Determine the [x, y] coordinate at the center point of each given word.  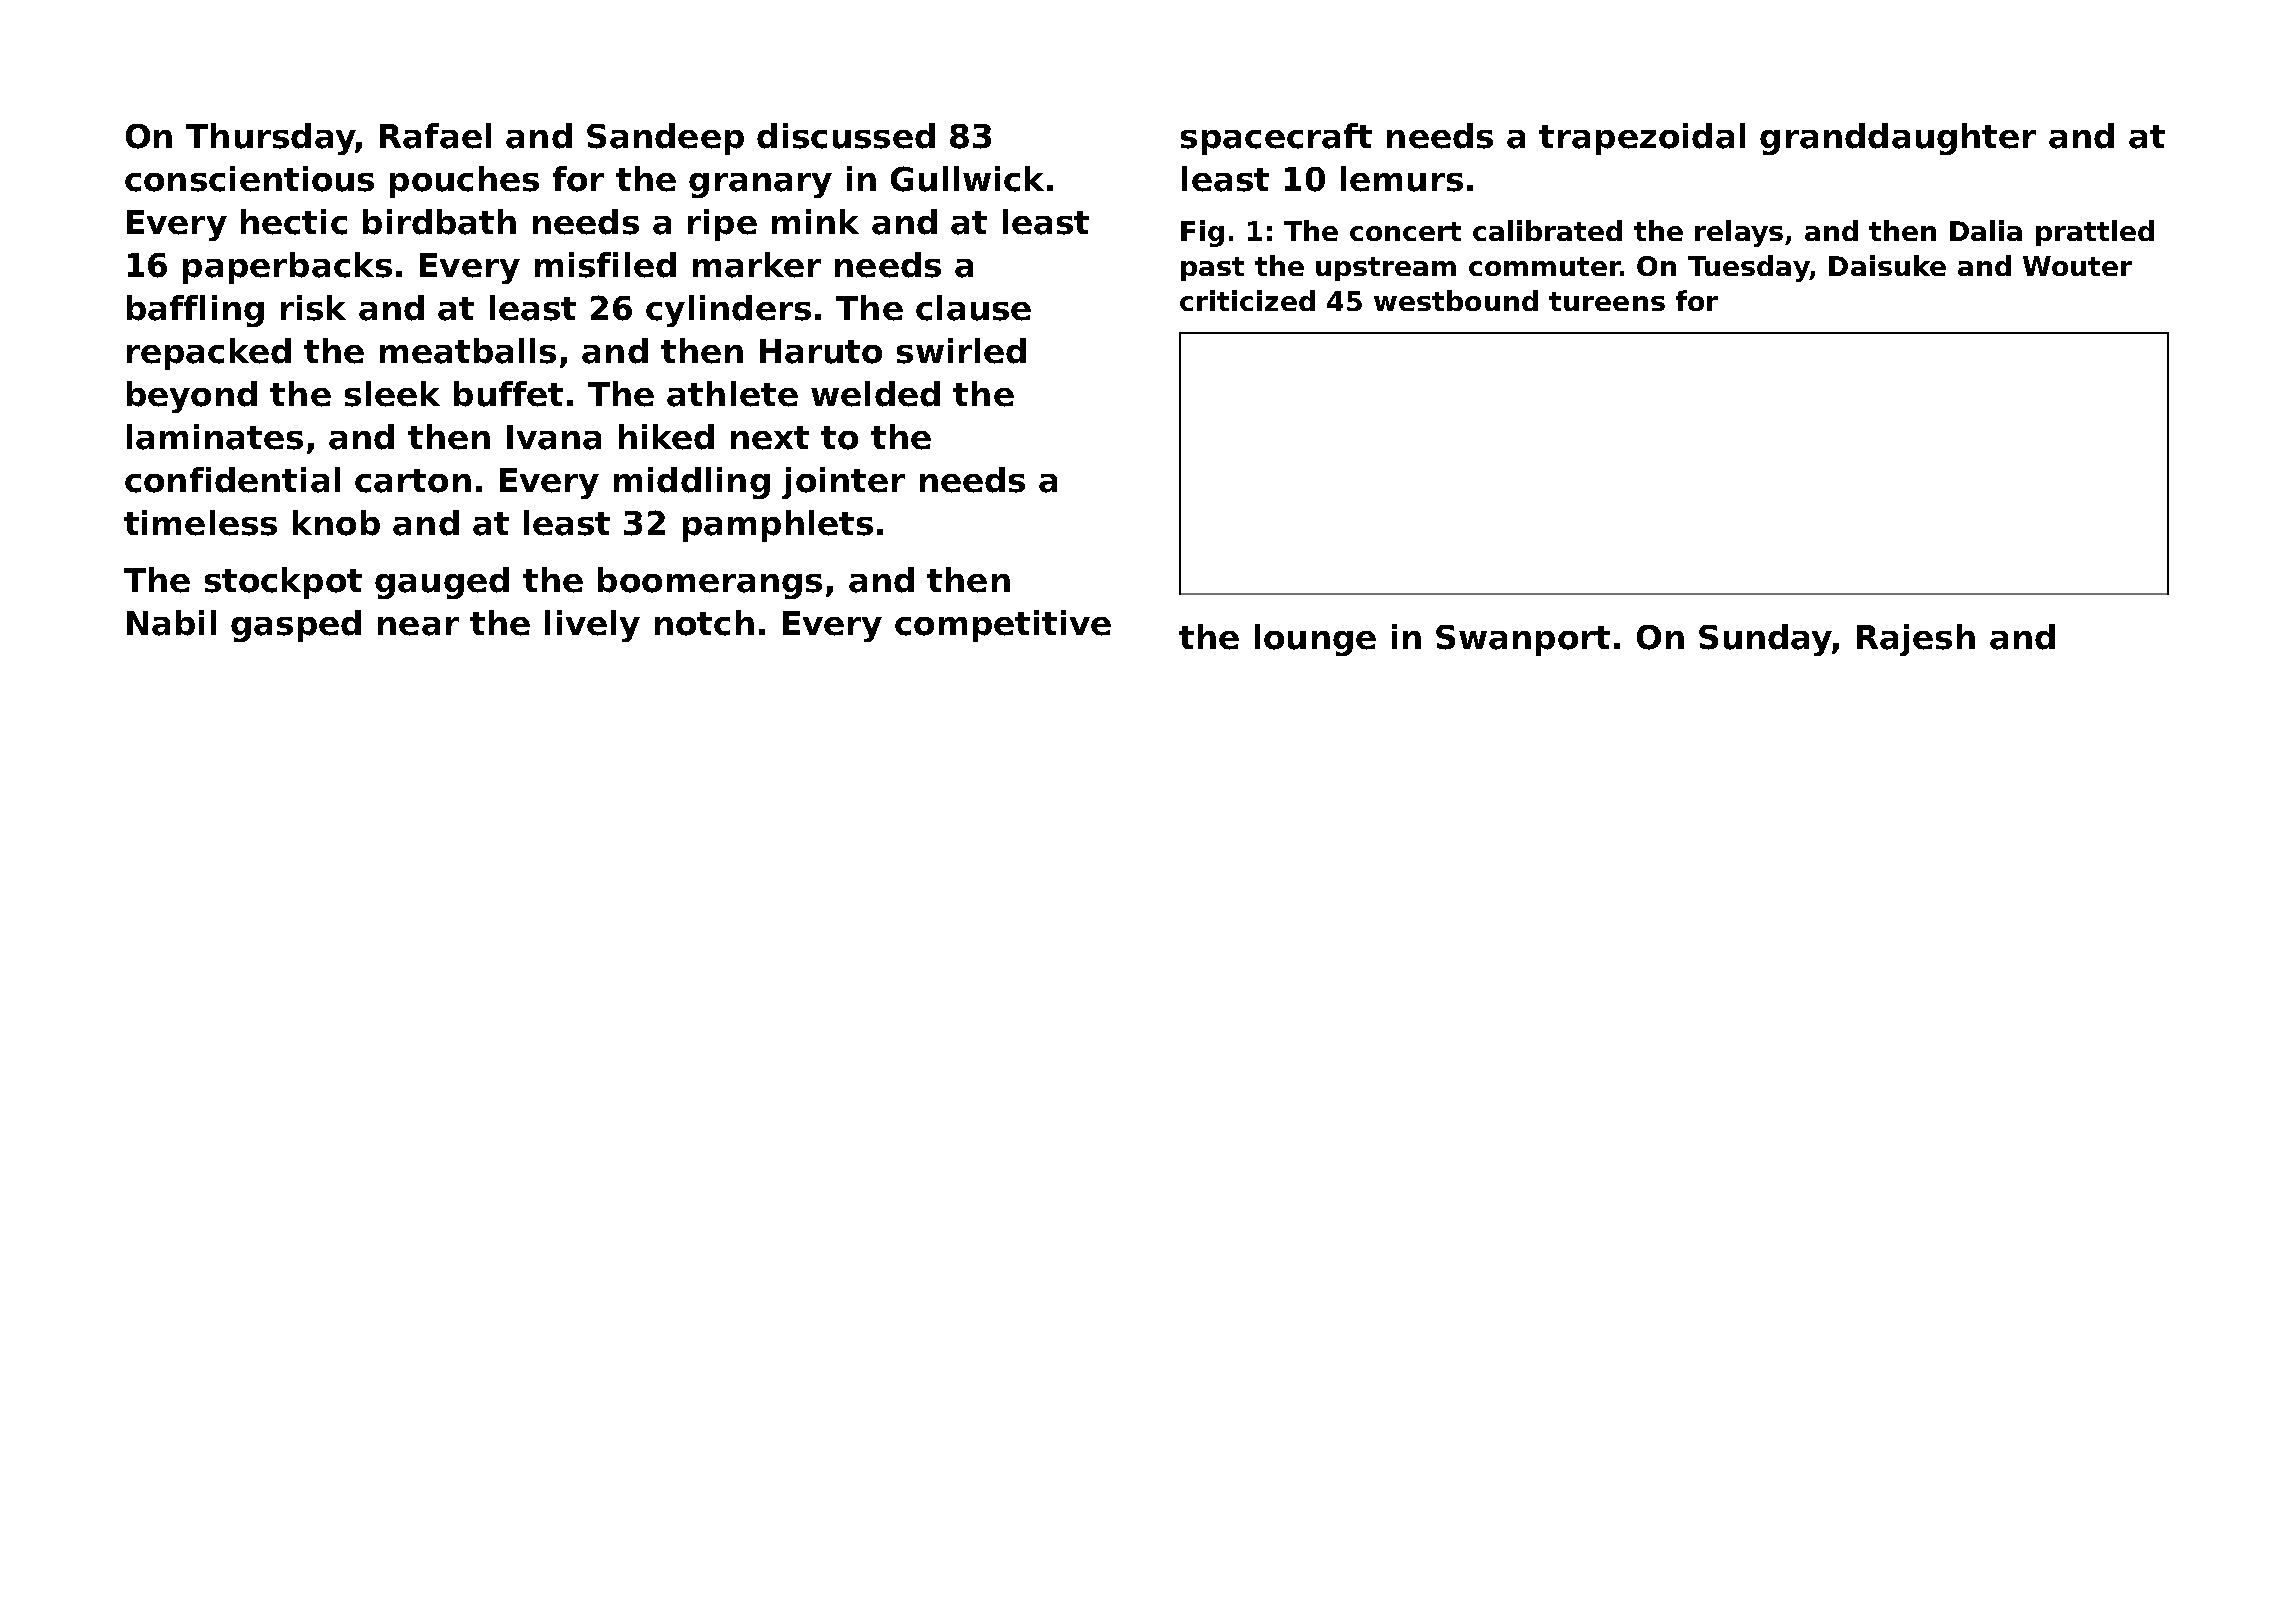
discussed [846, 136]
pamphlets [778, 526]
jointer [843, 483]
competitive [1003, 626]
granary [760, 185]
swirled [961, 351]
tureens [1607, 301]
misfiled [605, 265]
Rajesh [1916, 640]
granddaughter [1898, 139]
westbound [1456, 300]
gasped [296, 626]
